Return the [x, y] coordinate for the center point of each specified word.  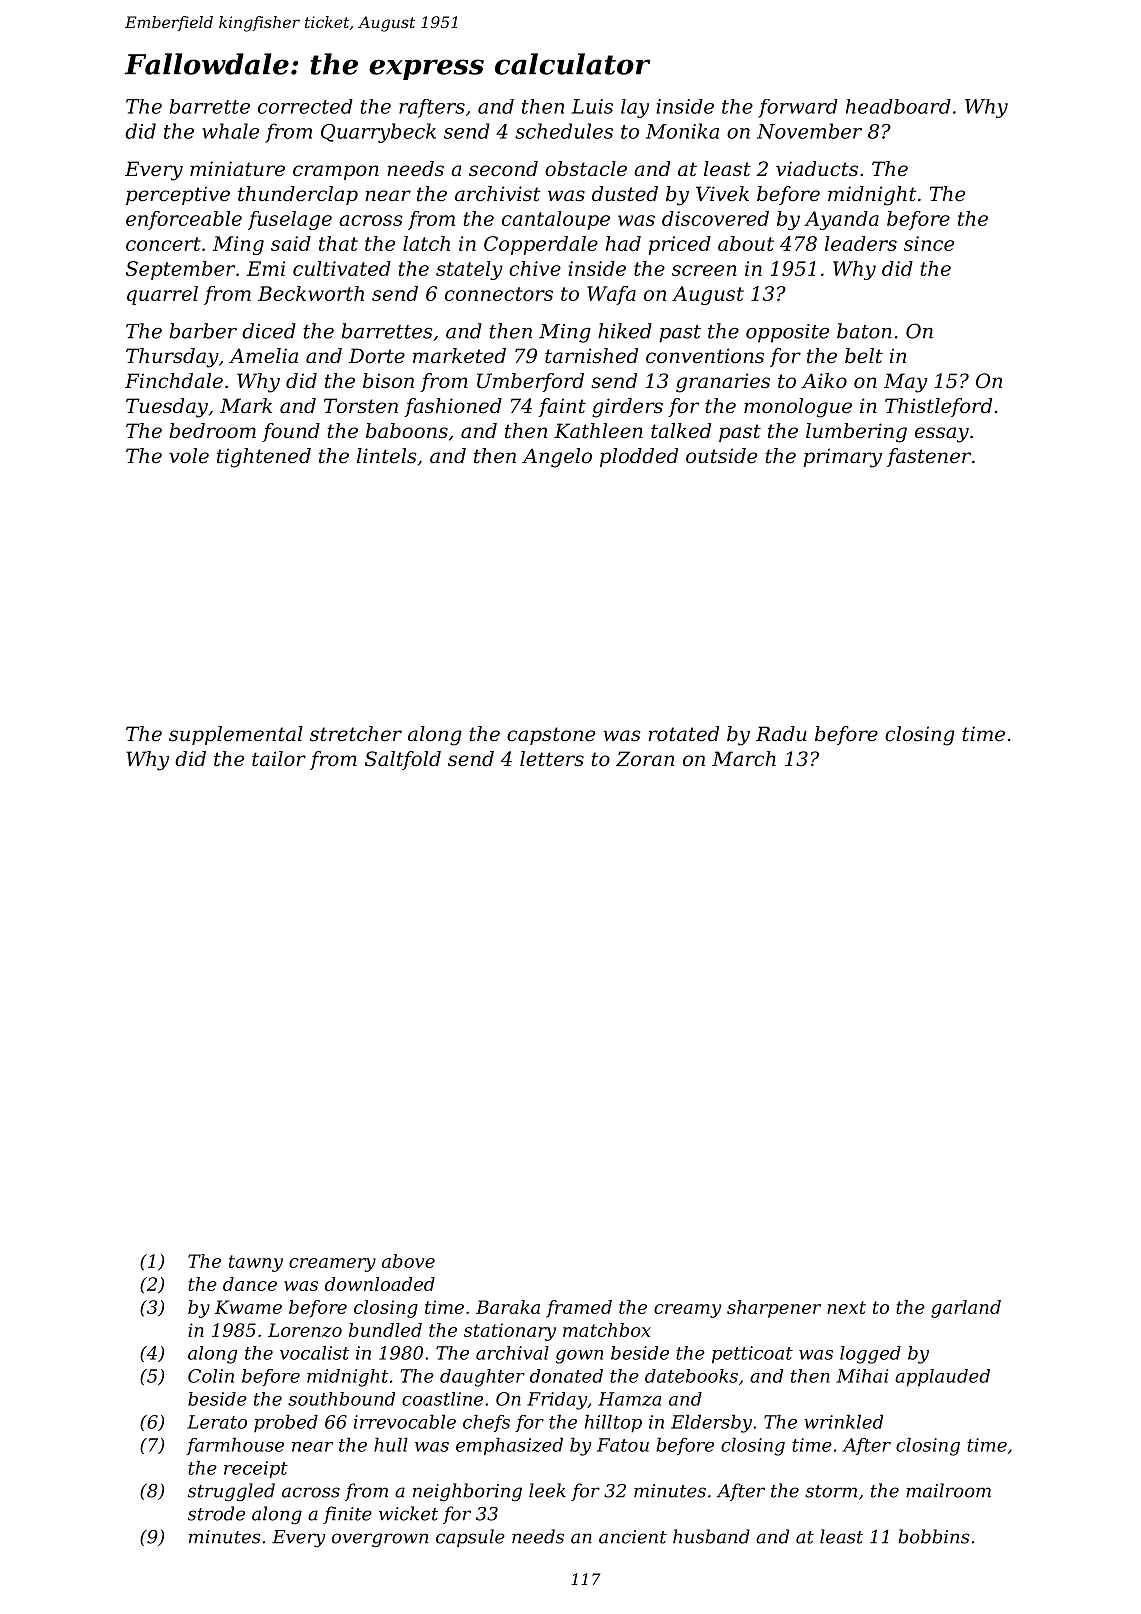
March [744, 759]
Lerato [217, 1422]
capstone [551, 736]
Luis [592, 106]
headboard [898, 106]
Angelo [557, 458]
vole [189, 456]
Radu [781, 734]
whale [230, 131]
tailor [279, 759]
